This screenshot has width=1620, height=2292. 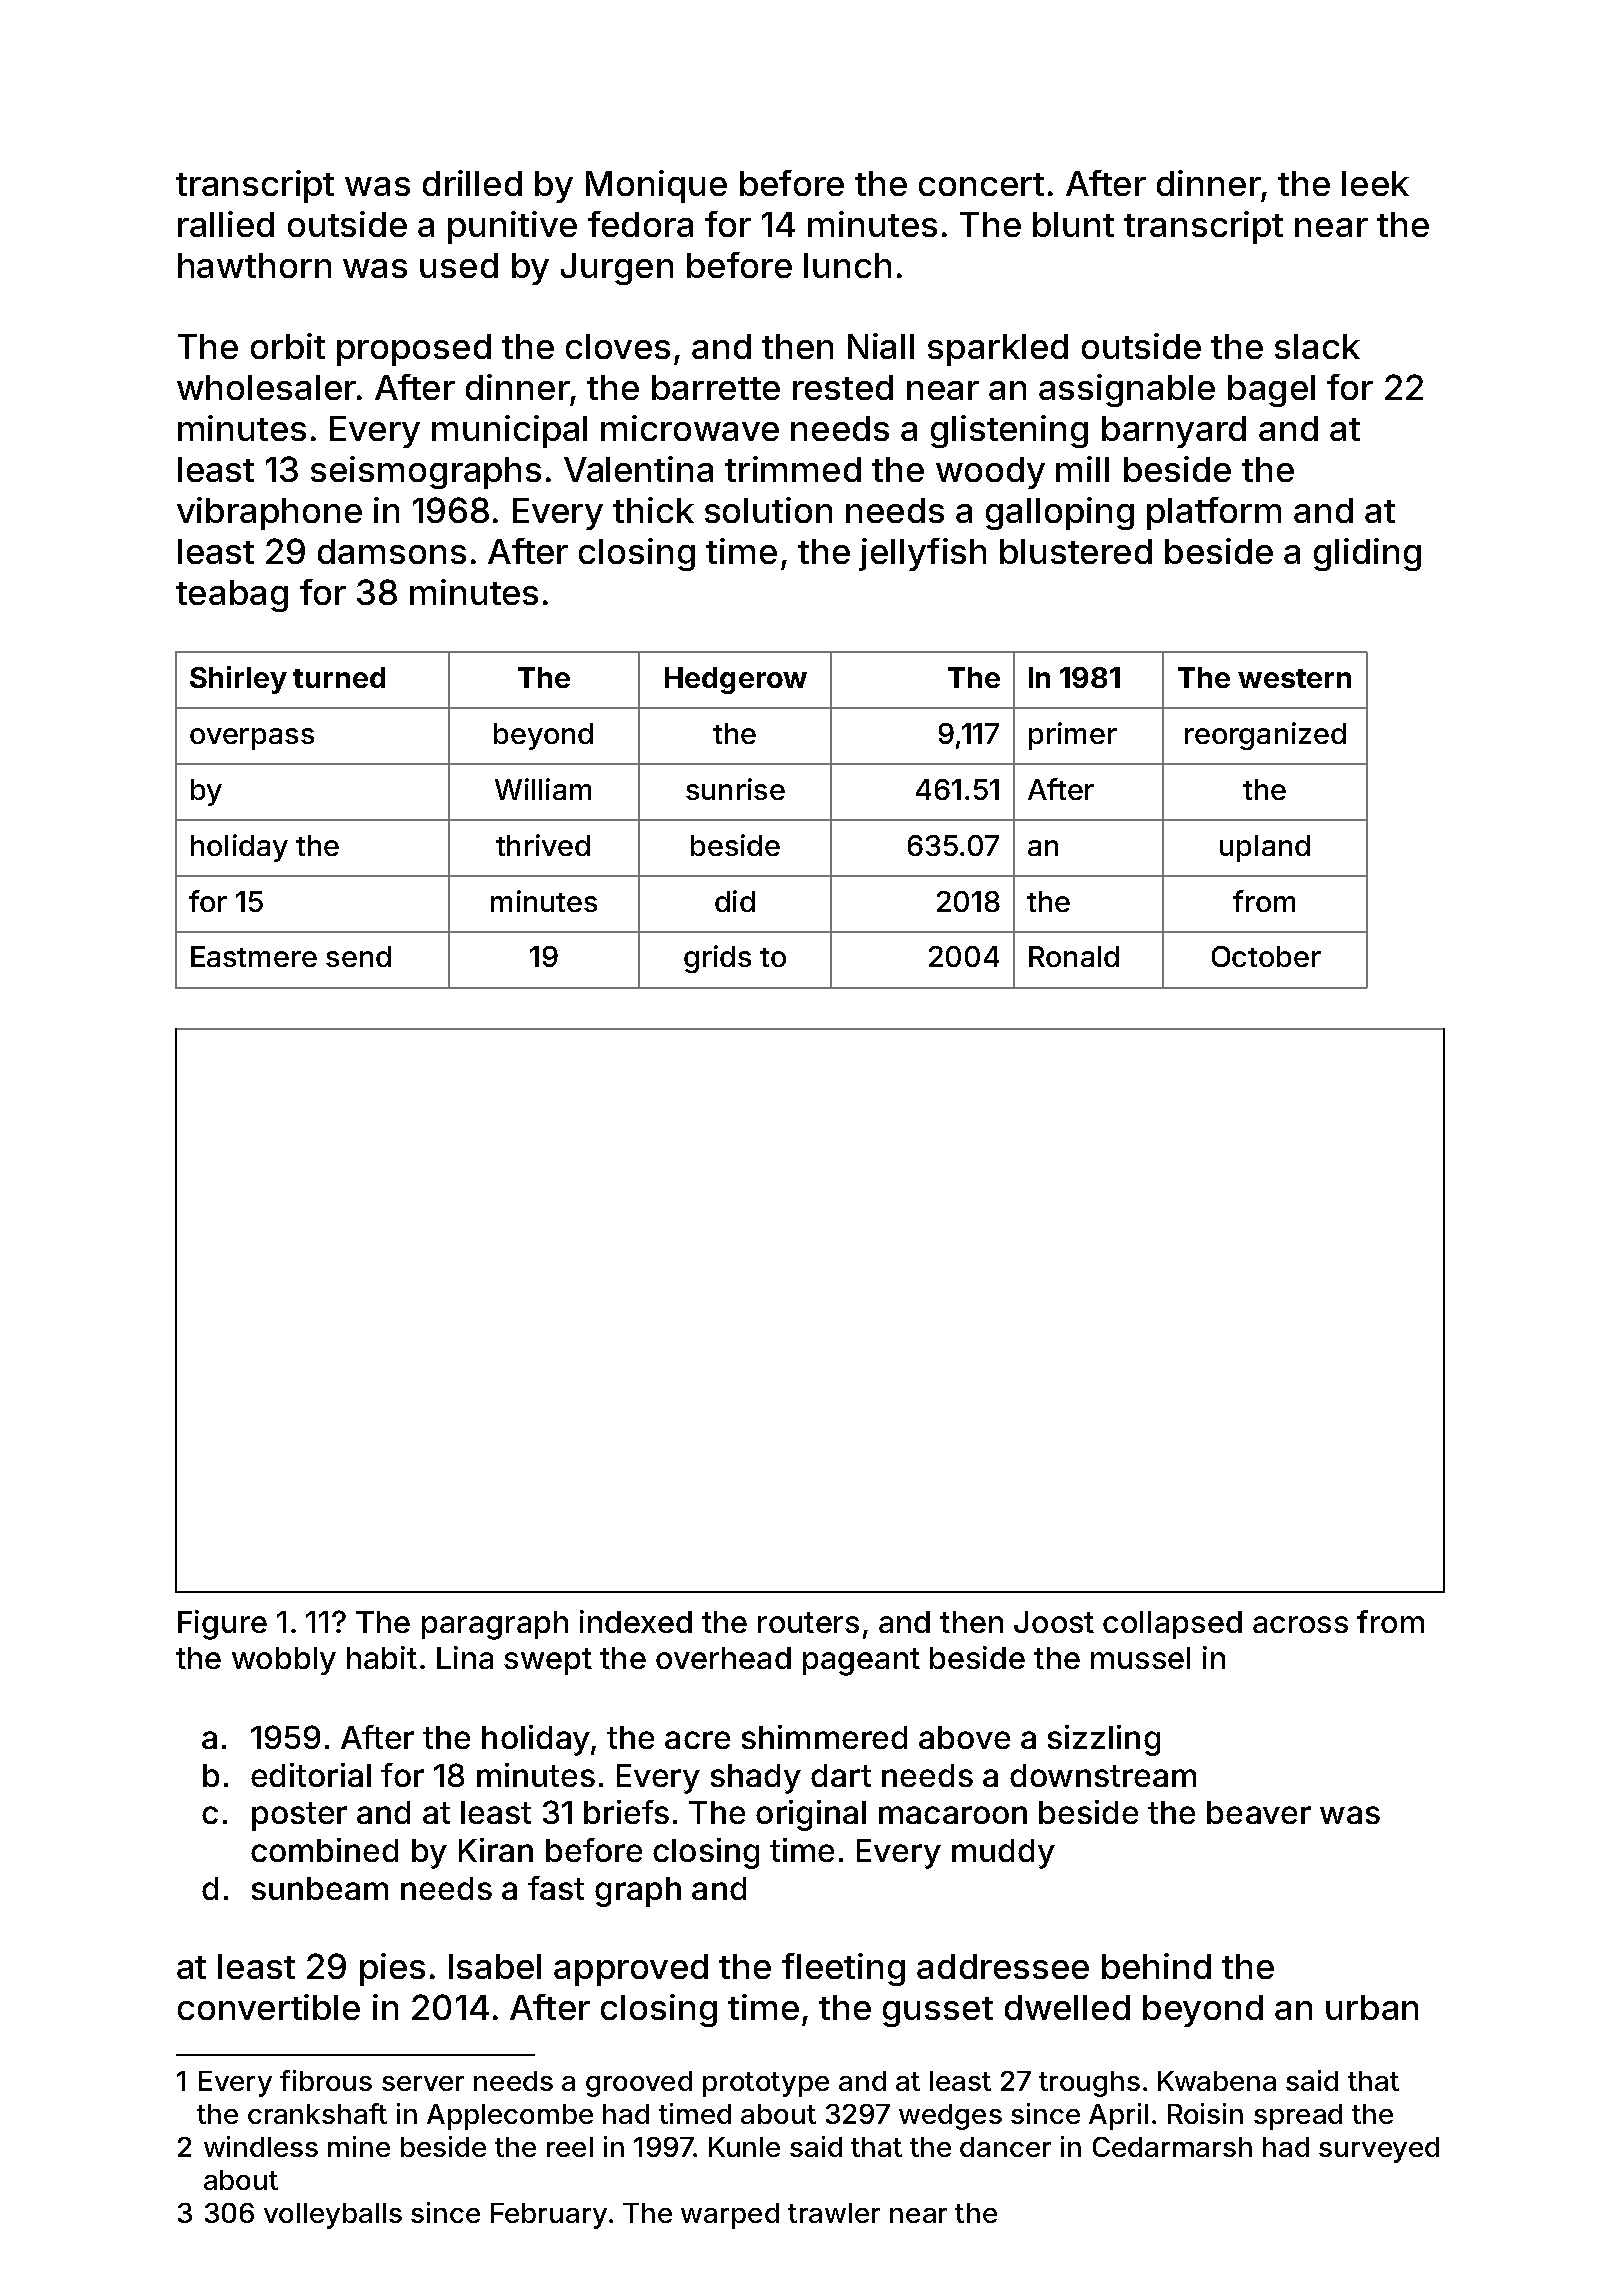 I want to click on Lina, so click(x=465, y=1657).
